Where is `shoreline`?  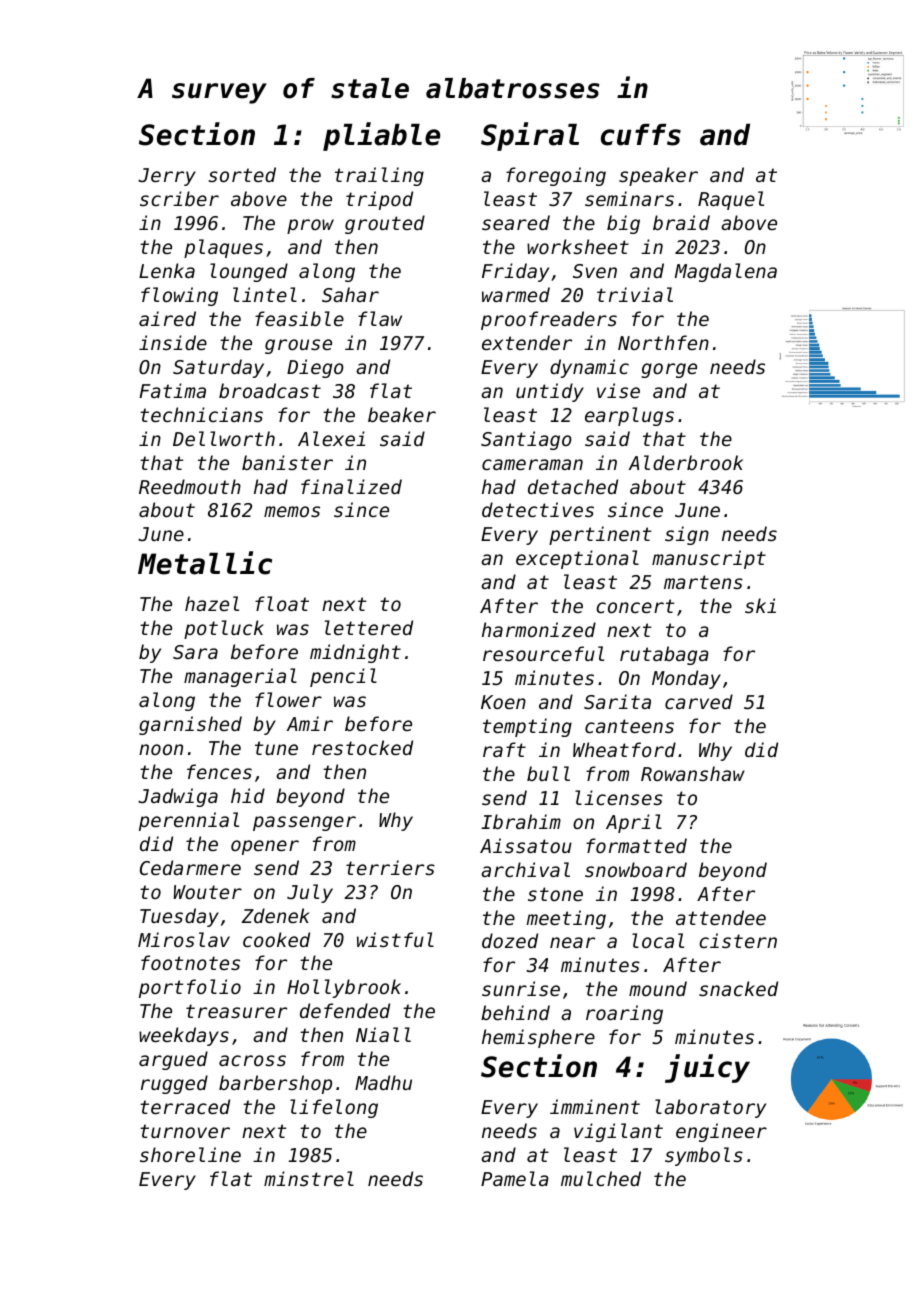 shoreline is located at coordinates (190, 1154).
